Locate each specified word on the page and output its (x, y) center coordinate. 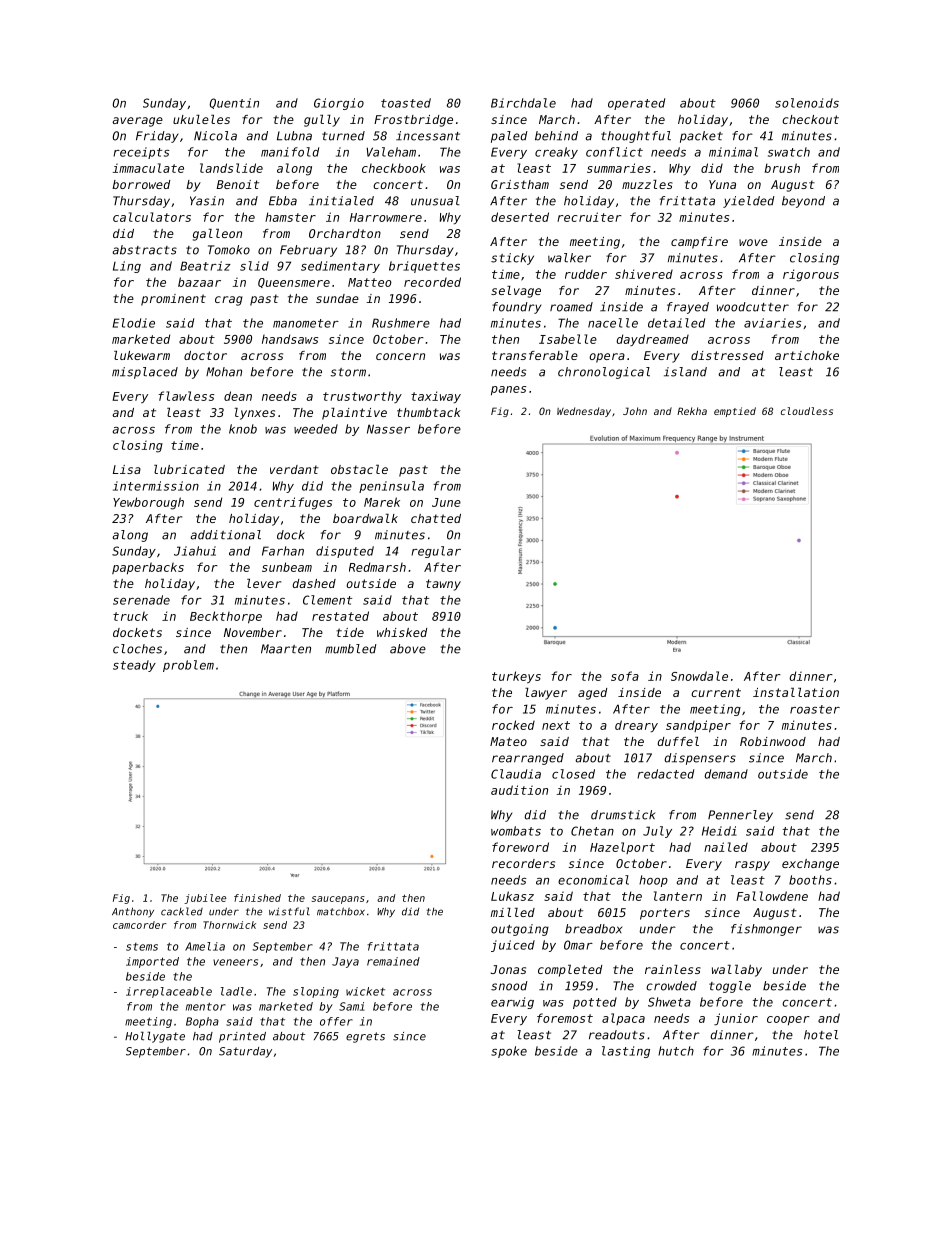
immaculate (148, 168)
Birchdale (523, 103)
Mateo (508, 741)
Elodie (134, 323)
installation (796, 692)
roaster (815, 709)
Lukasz (512, 896)
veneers (235, 962)
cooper (788, 1020)
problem (188, 666)
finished (257, 898)
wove (753, 242)
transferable (535, 355)
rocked (513, 725)
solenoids (807, 103)
